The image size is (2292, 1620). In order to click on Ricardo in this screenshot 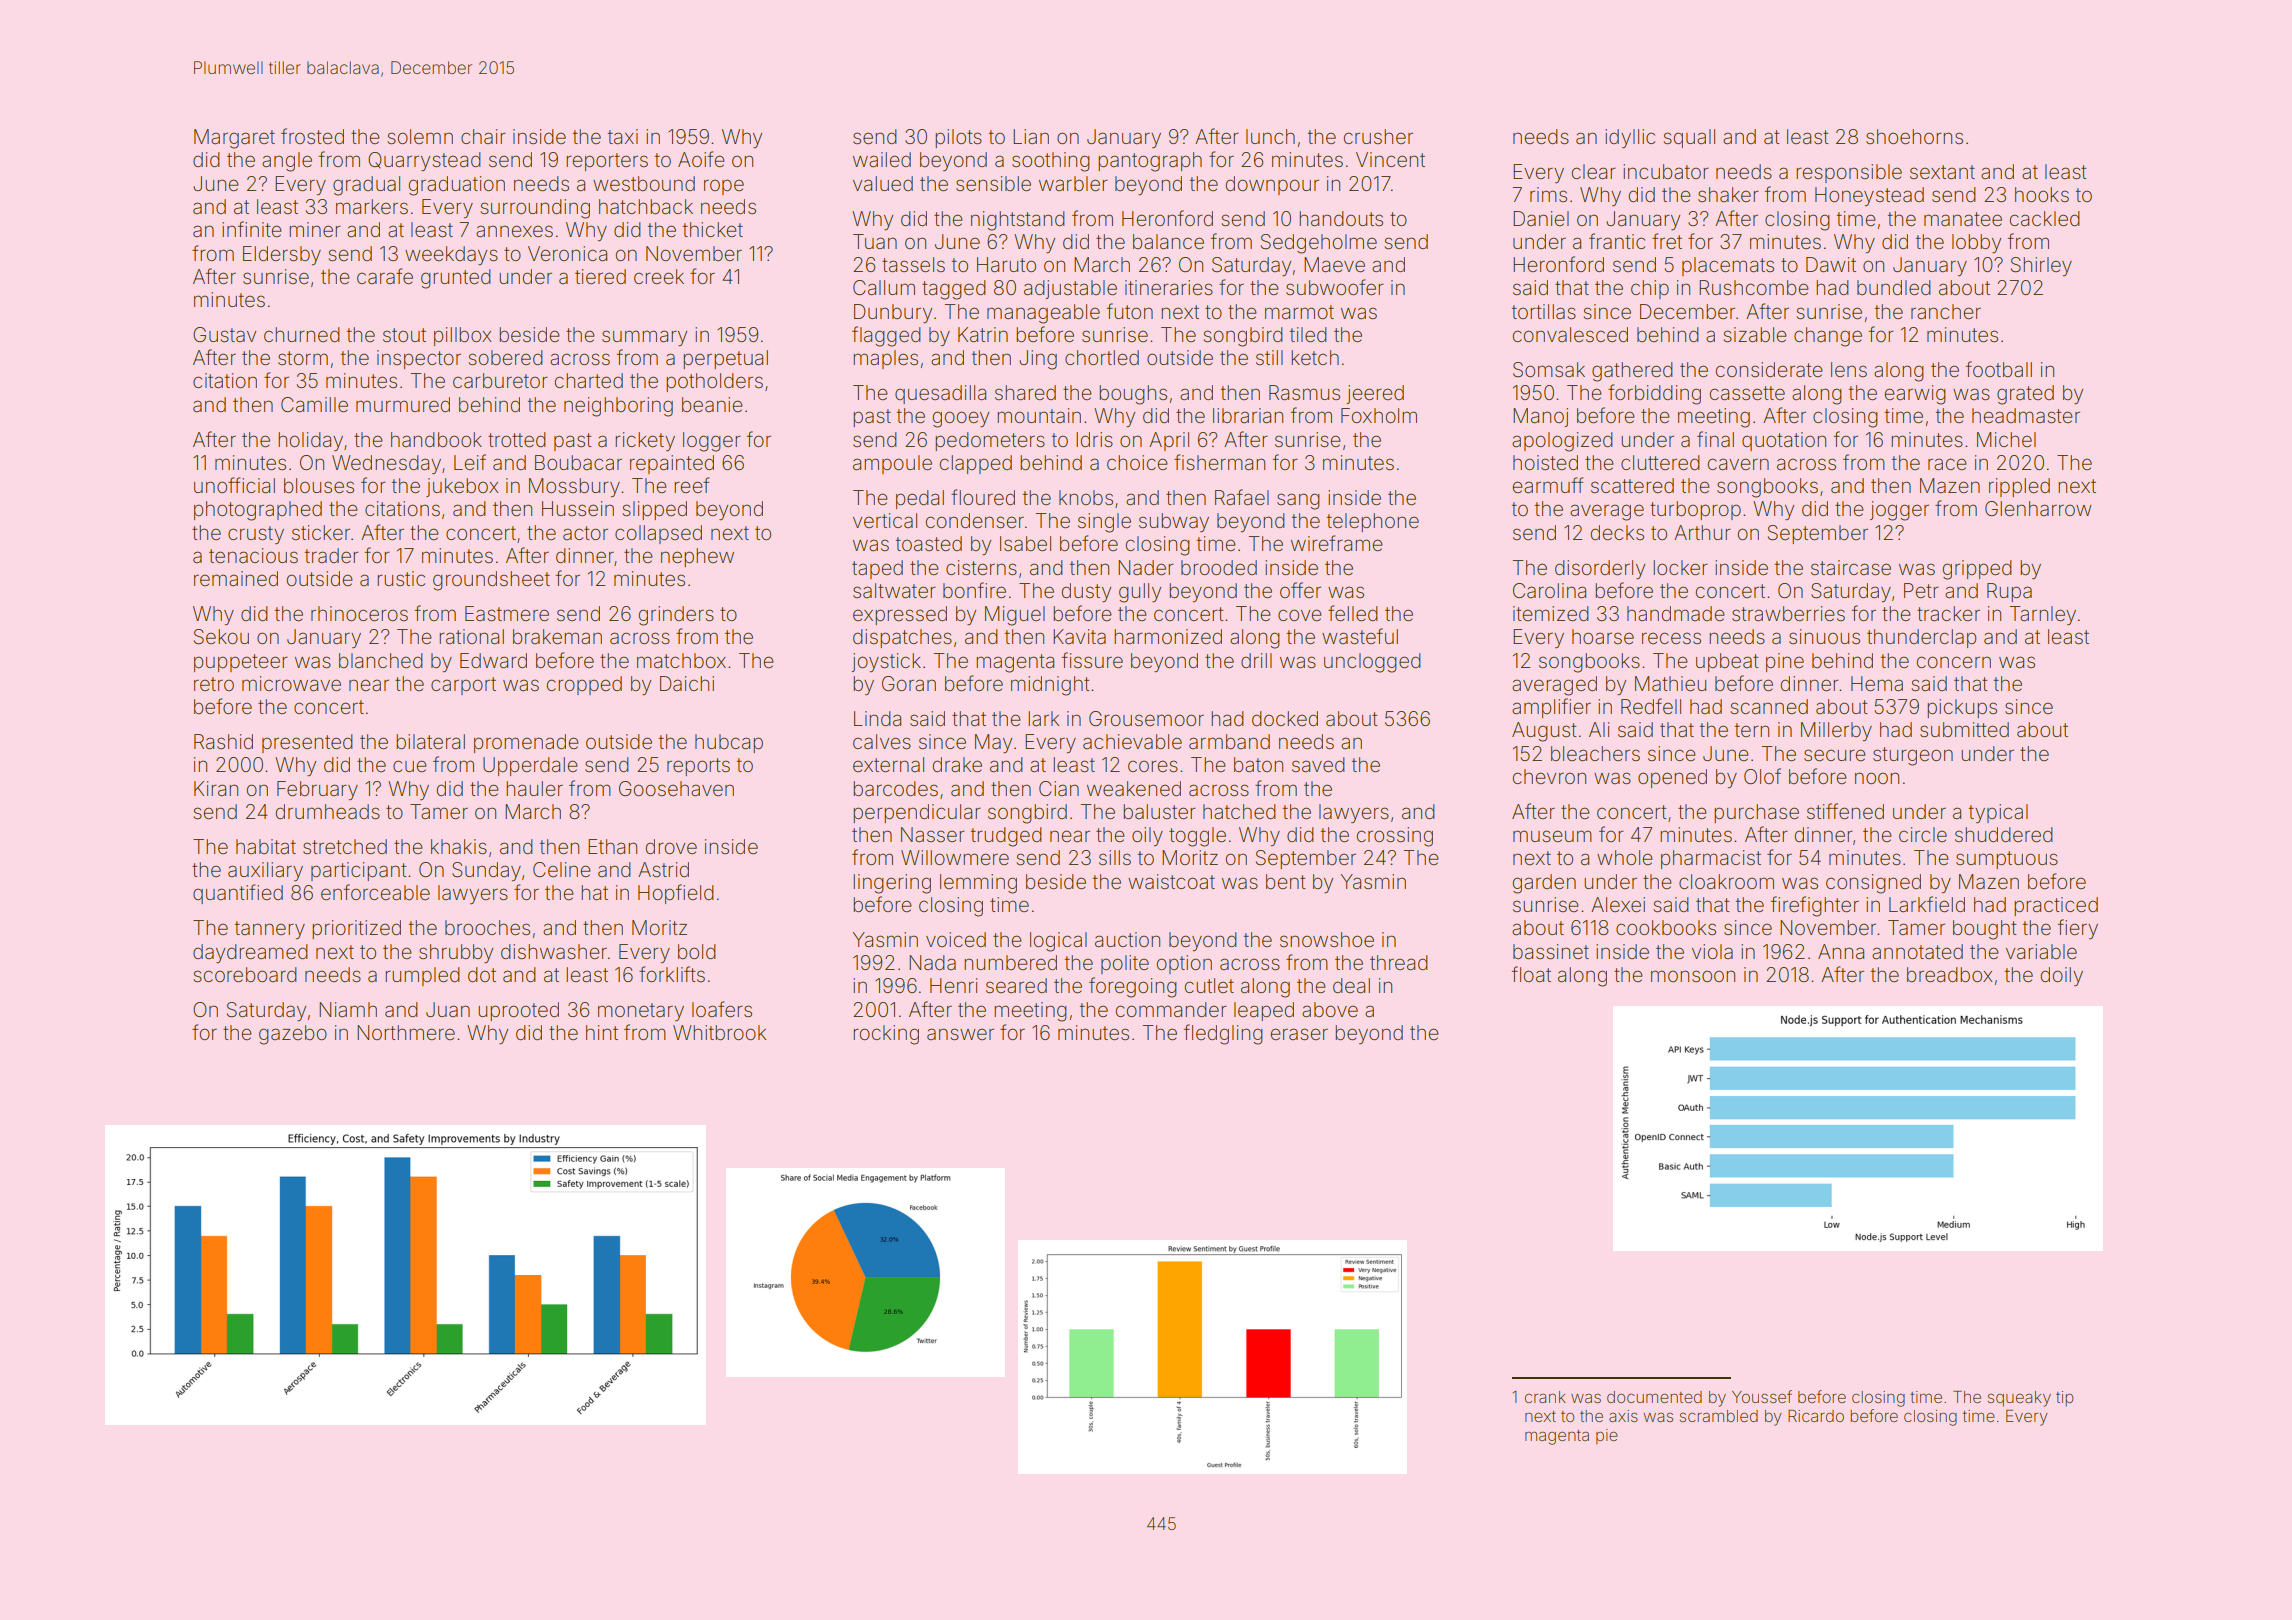, I will do `click(1816, 1416)`.
